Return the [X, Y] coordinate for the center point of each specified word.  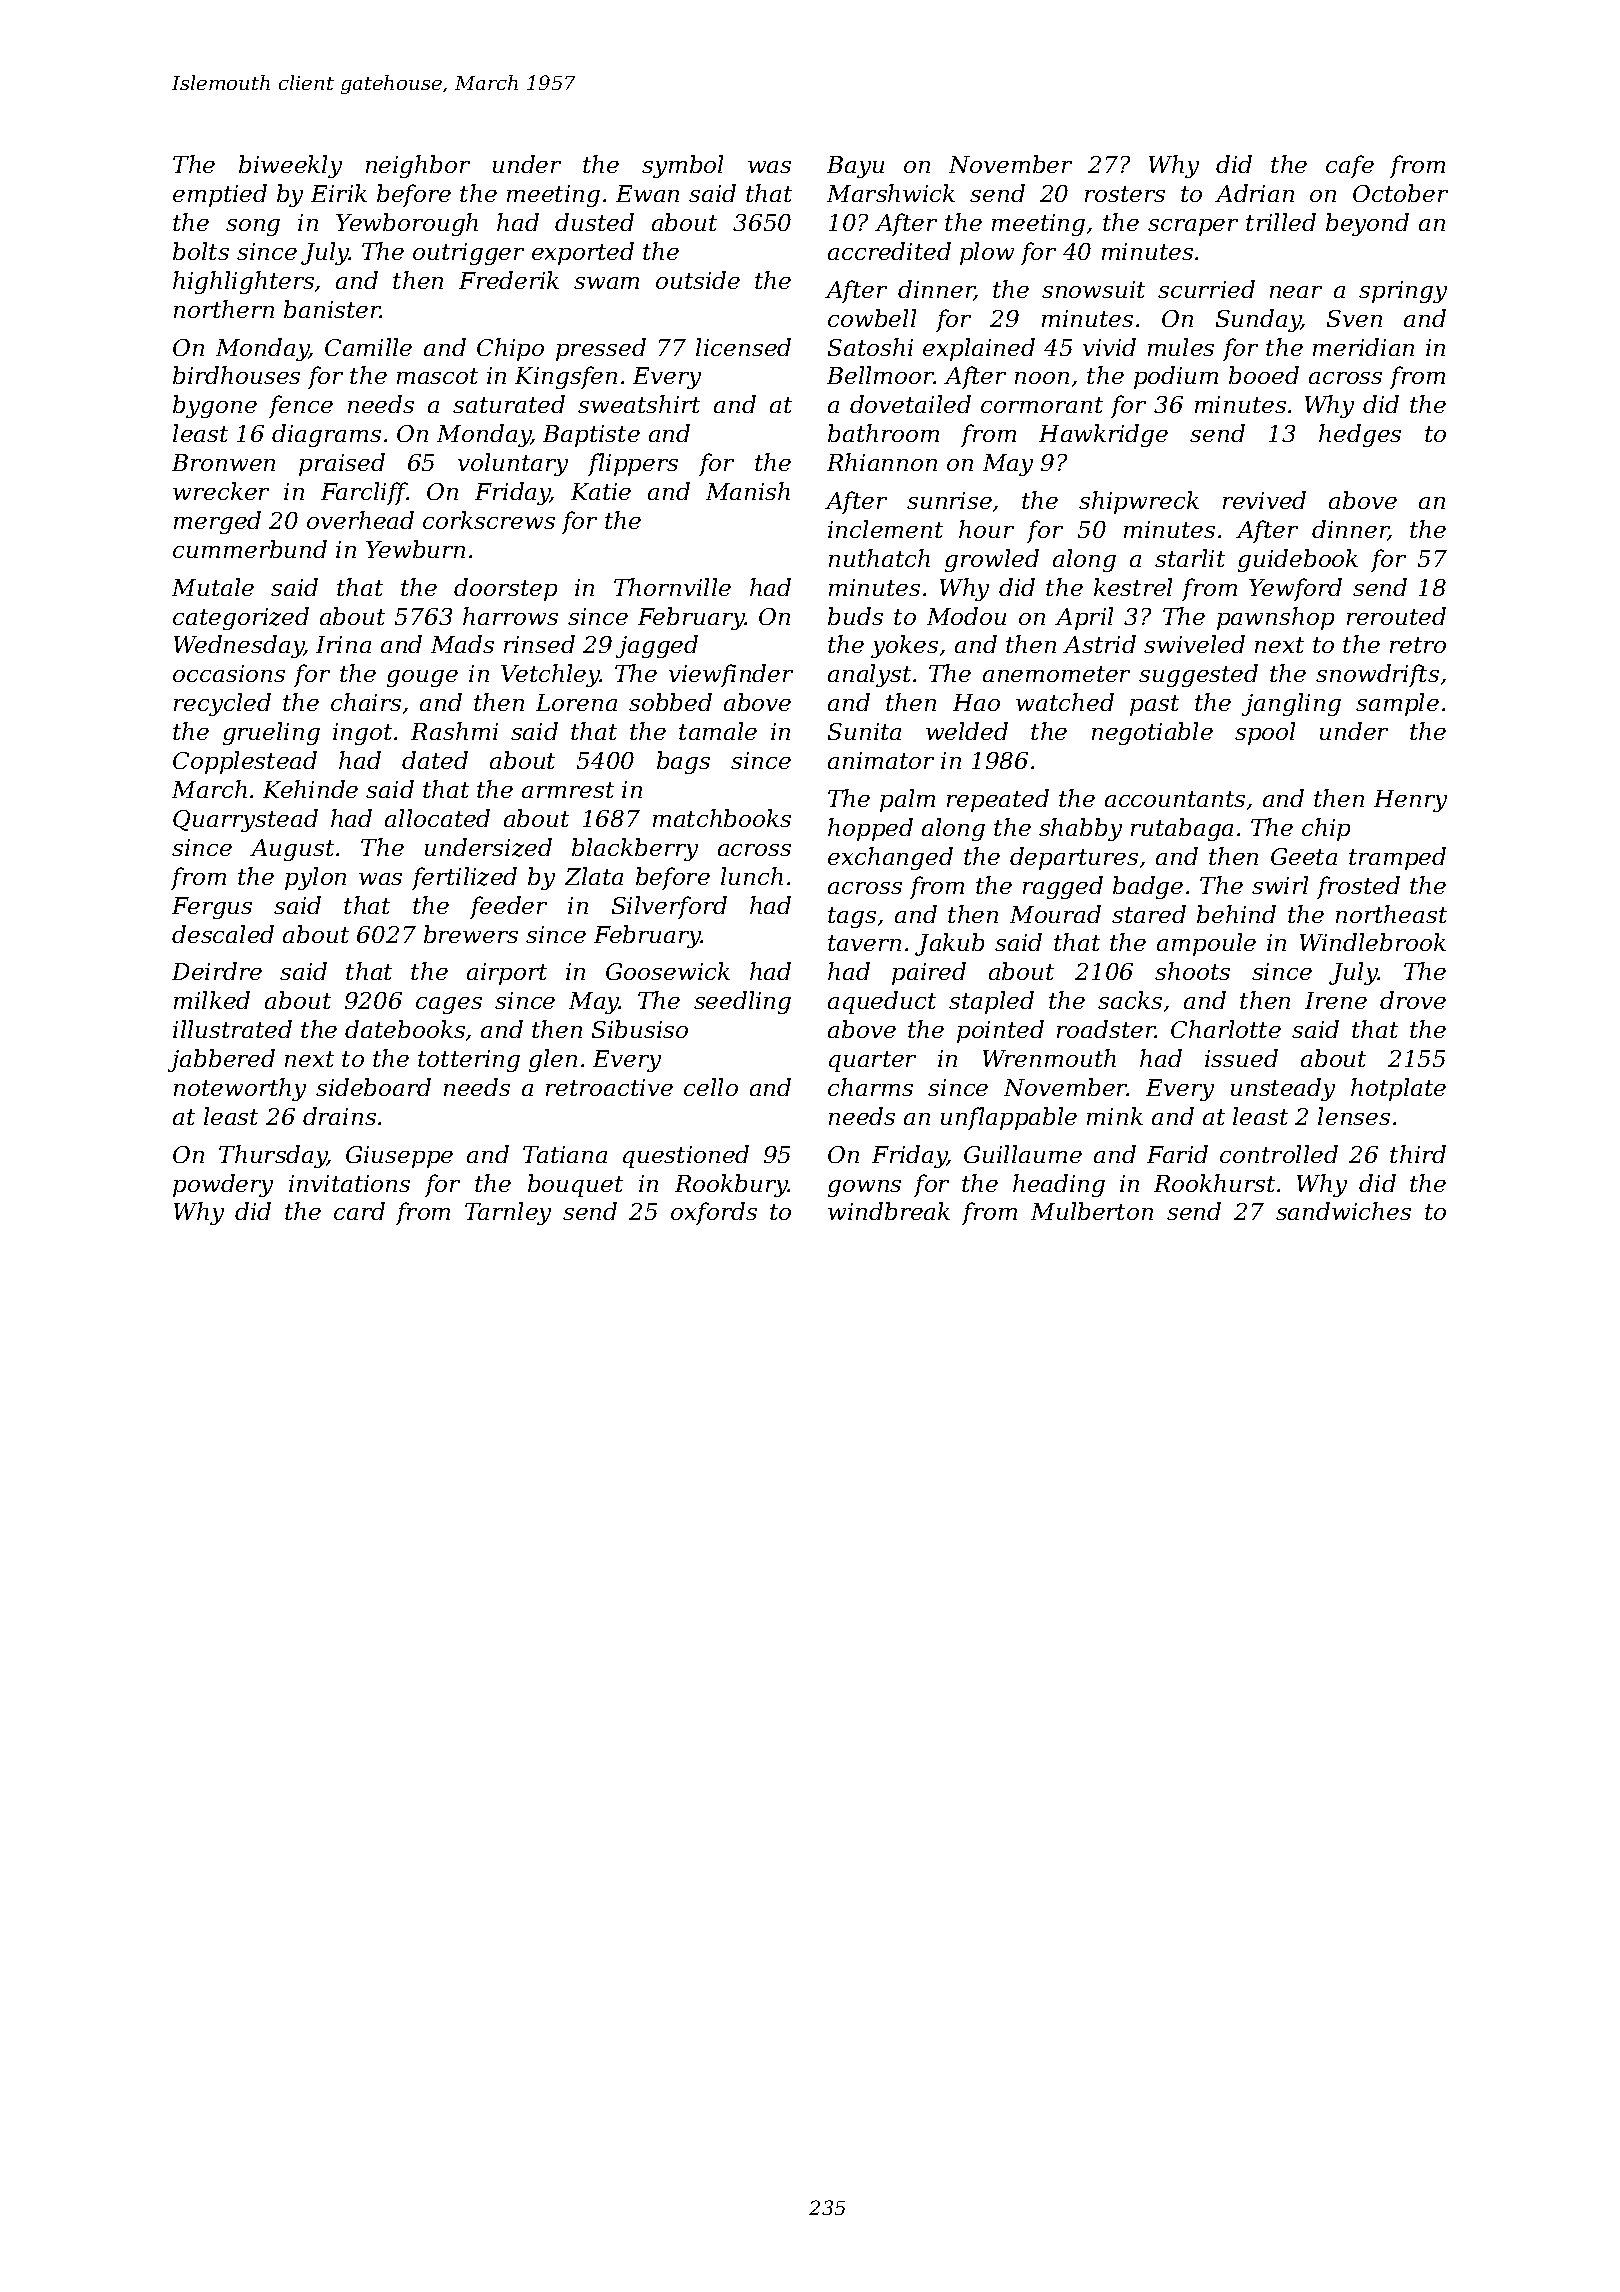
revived [1264, 500]
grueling [271, 733]
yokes [904, 646]
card [359, 1211]
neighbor [418, 166]
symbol [682, 166]
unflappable [1009, 1118]
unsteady [1283, 1089]
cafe [1350, 166]
